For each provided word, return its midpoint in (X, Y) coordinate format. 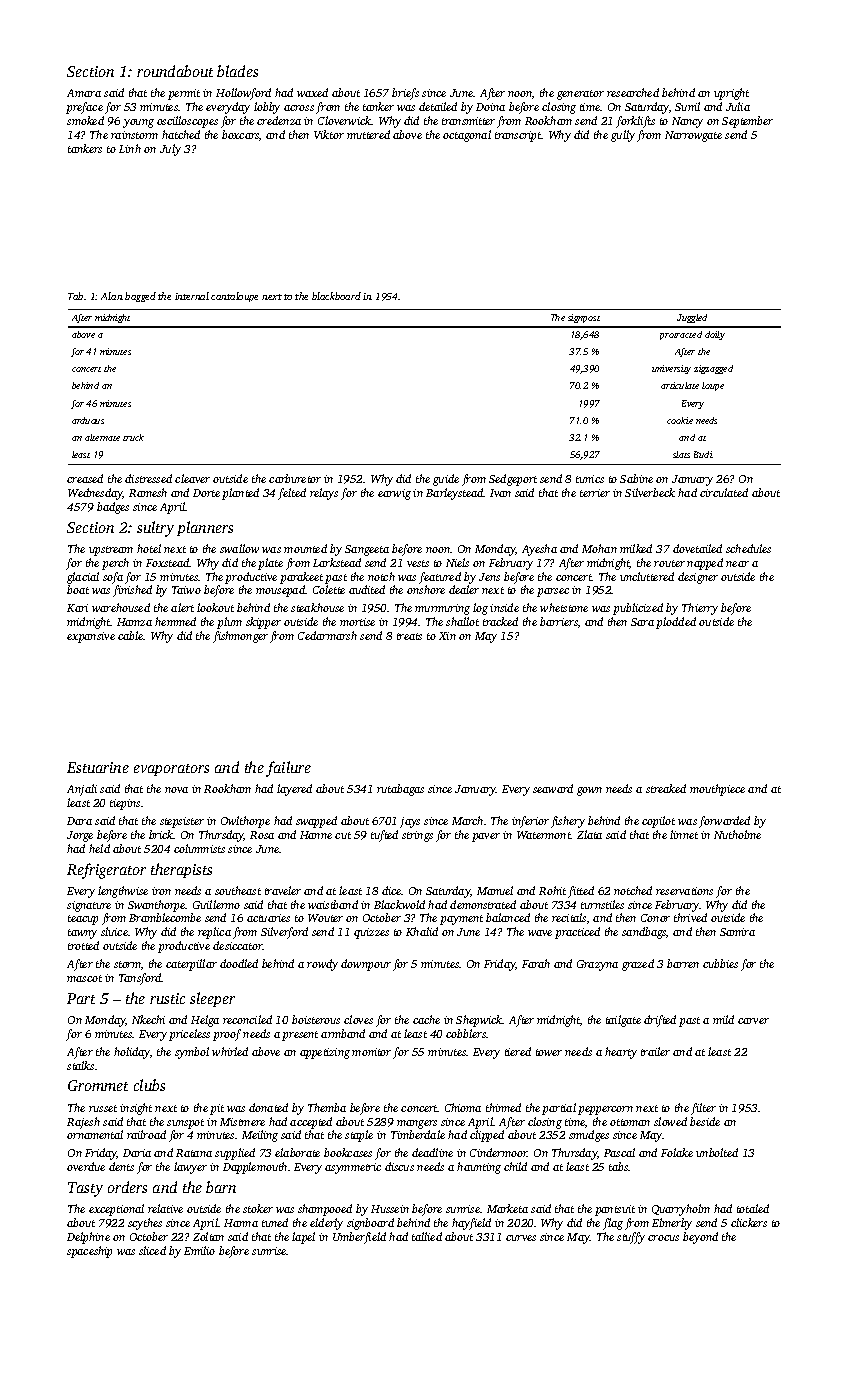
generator (580, 95)
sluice (114, 931)
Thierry (700, 609)
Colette (329, 589)
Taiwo (186, 590)
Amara (84, 93)
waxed (312, 92)
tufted (384, 836)
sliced (152, 1250)
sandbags (644, 933)
